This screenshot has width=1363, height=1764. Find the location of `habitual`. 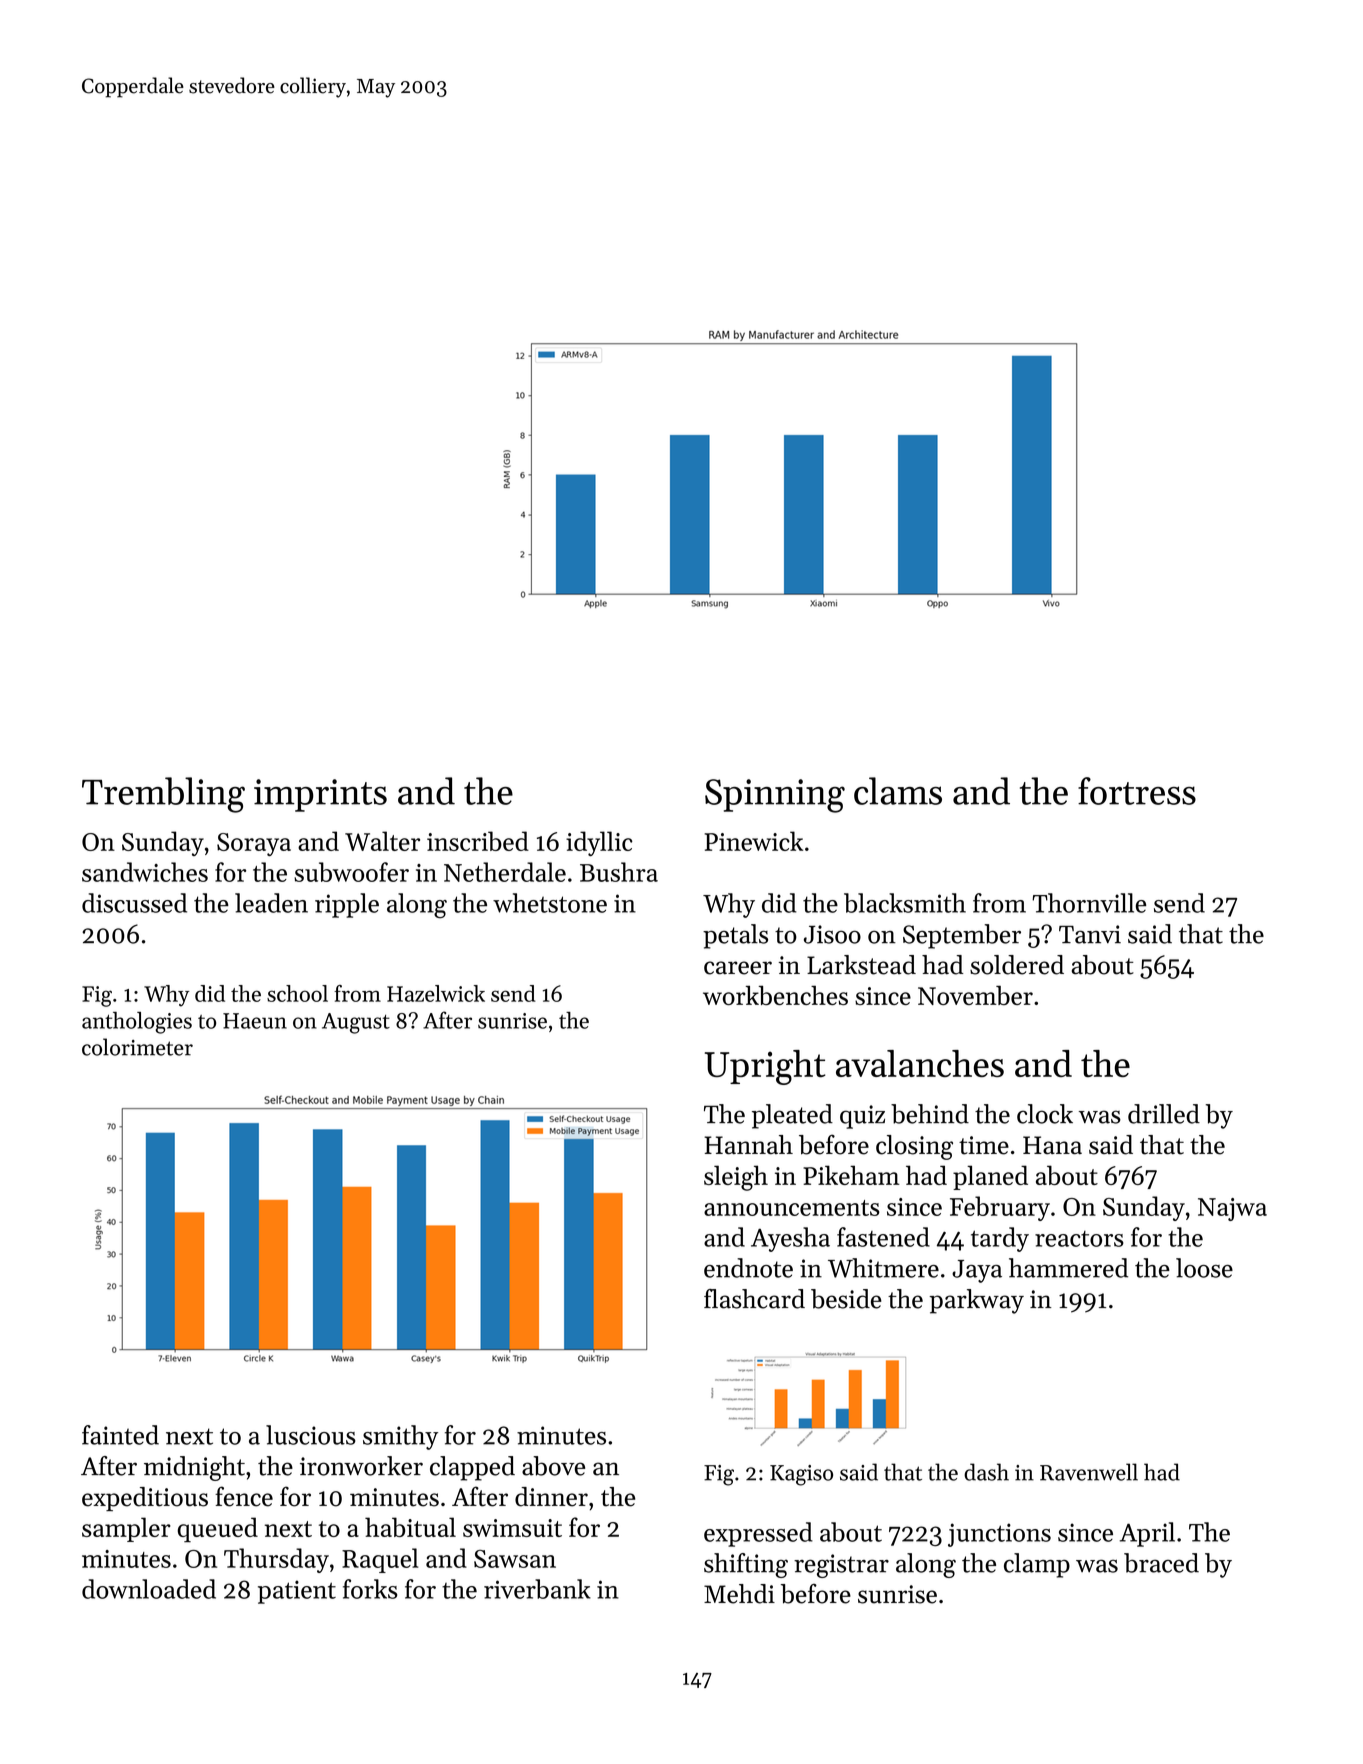

habitual is located at coordinates (410, 1527).
